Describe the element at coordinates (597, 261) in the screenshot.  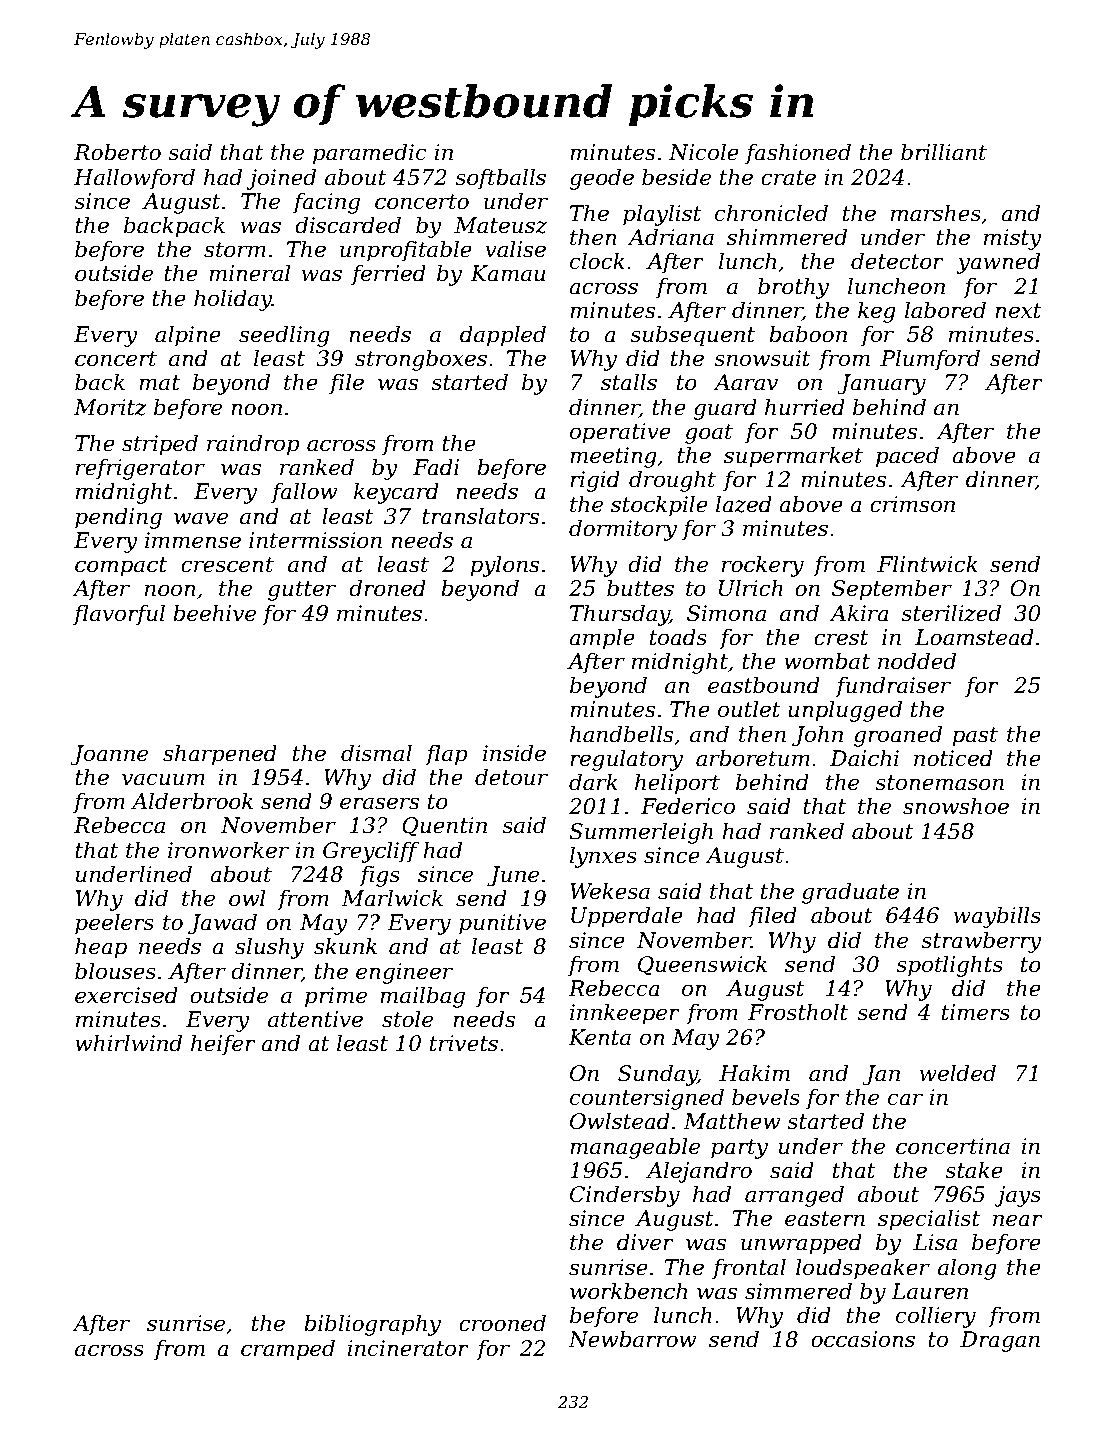
I see `clock` at that location.
